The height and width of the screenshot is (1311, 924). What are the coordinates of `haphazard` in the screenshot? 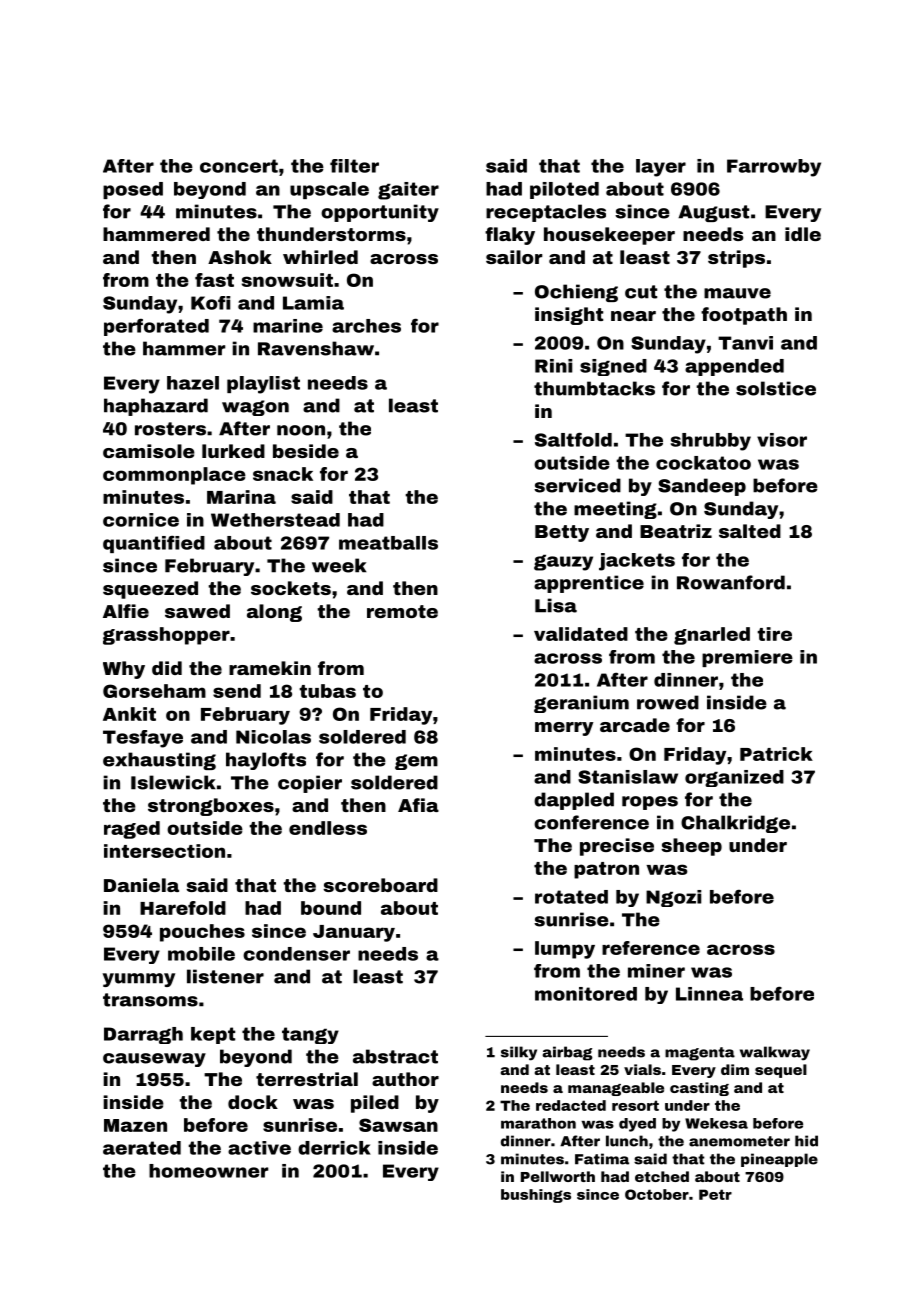 It's located at (156, 407).
